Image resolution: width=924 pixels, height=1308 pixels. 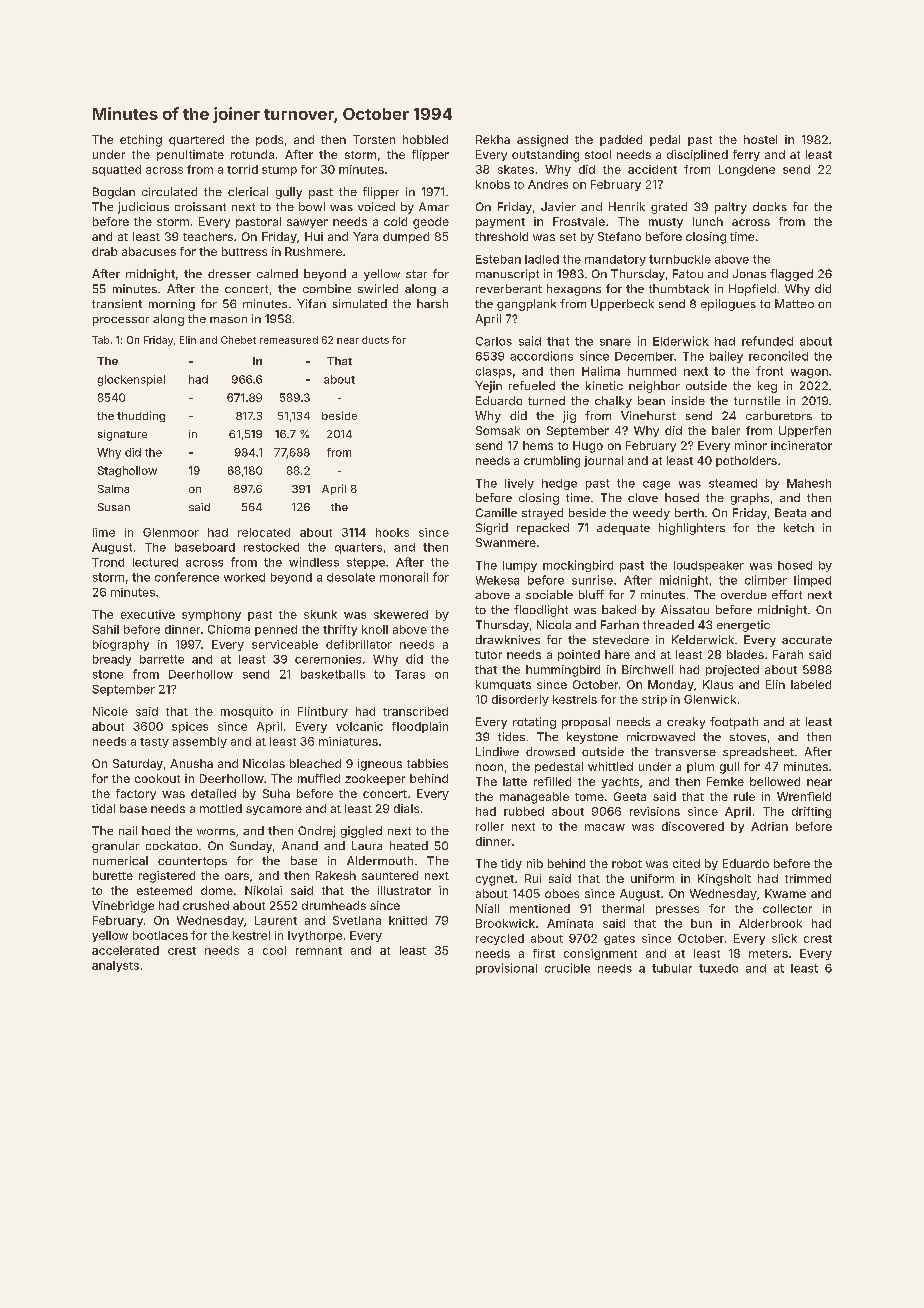 I want to click on hostel, so click(x=760, y=139).
